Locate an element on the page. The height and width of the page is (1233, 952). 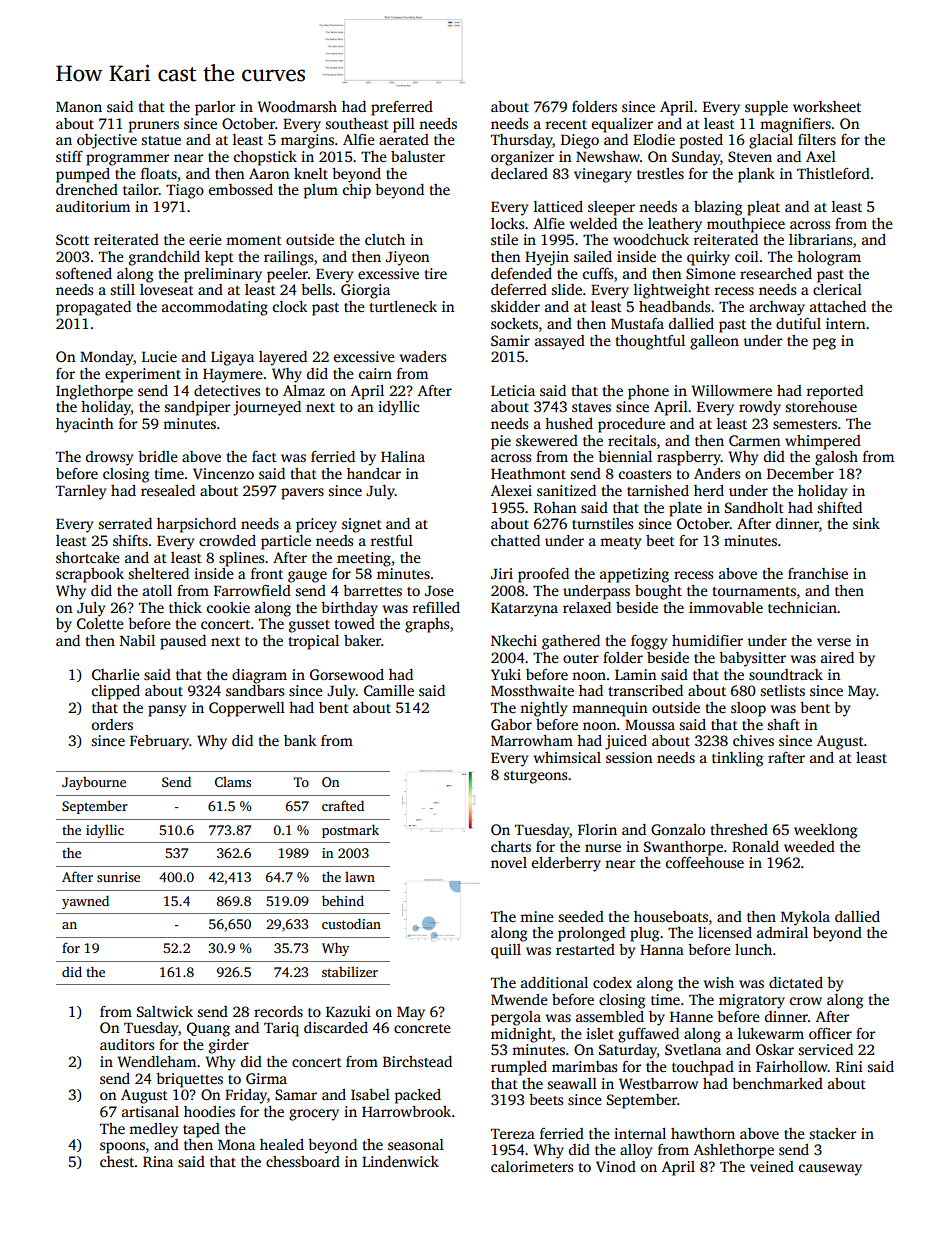
chest is located at coordinates (117, 1161).
